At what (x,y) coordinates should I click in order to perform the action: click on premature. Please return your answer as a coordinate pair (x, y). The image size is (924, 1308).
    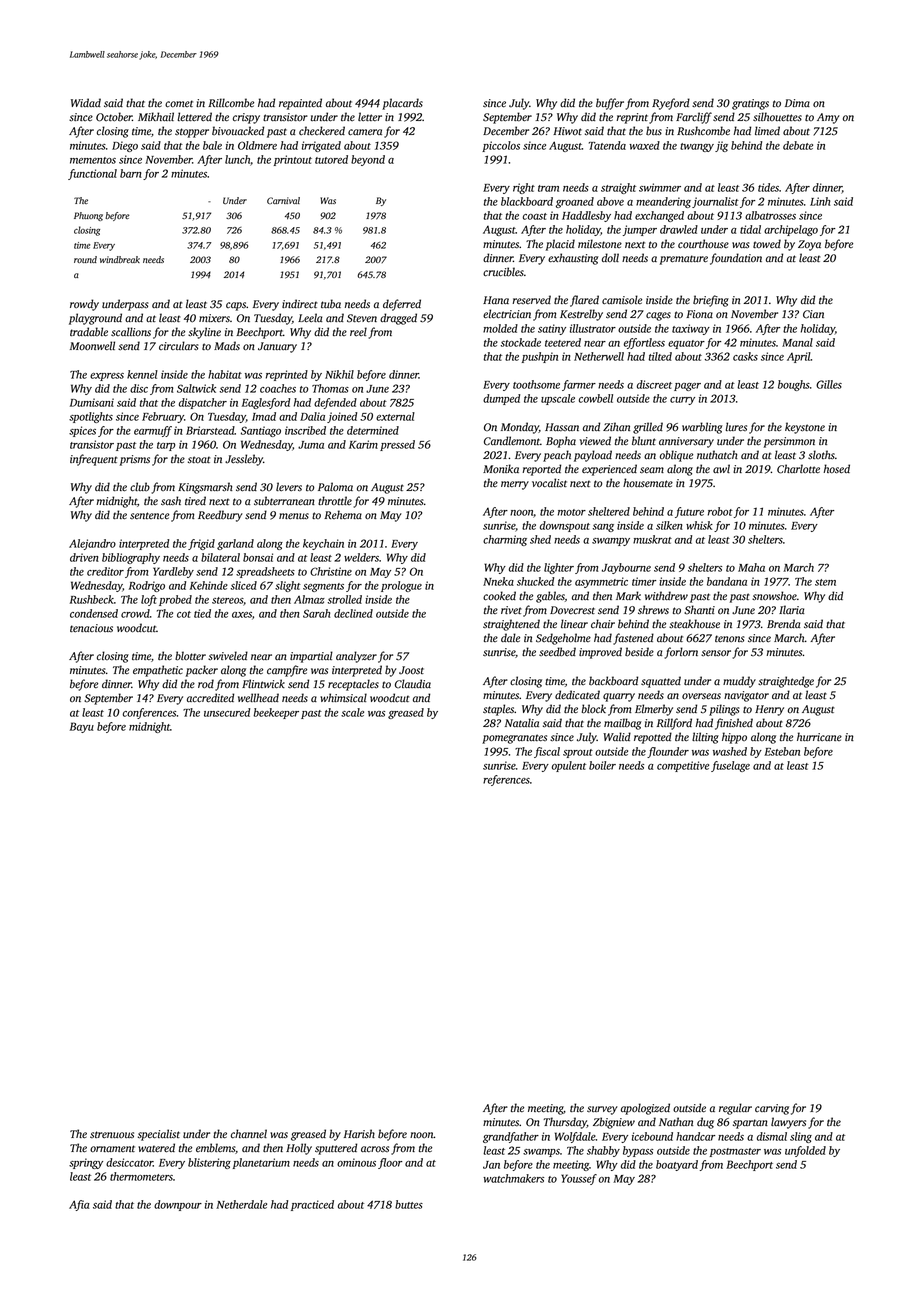
    Looking at the image, I should click on (684, 260).
